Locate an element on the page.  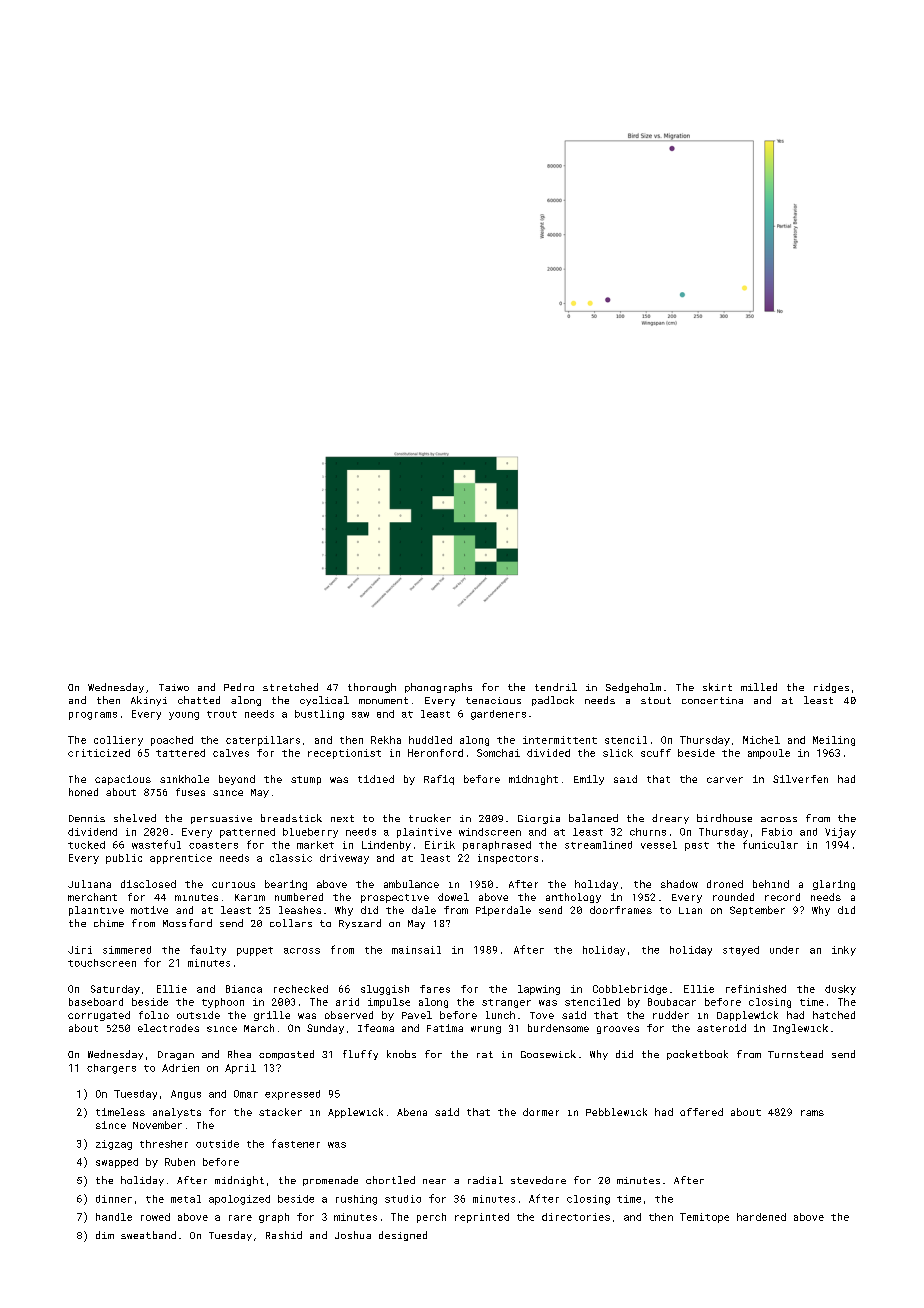
faulty is located at coordinates (208, 950).
